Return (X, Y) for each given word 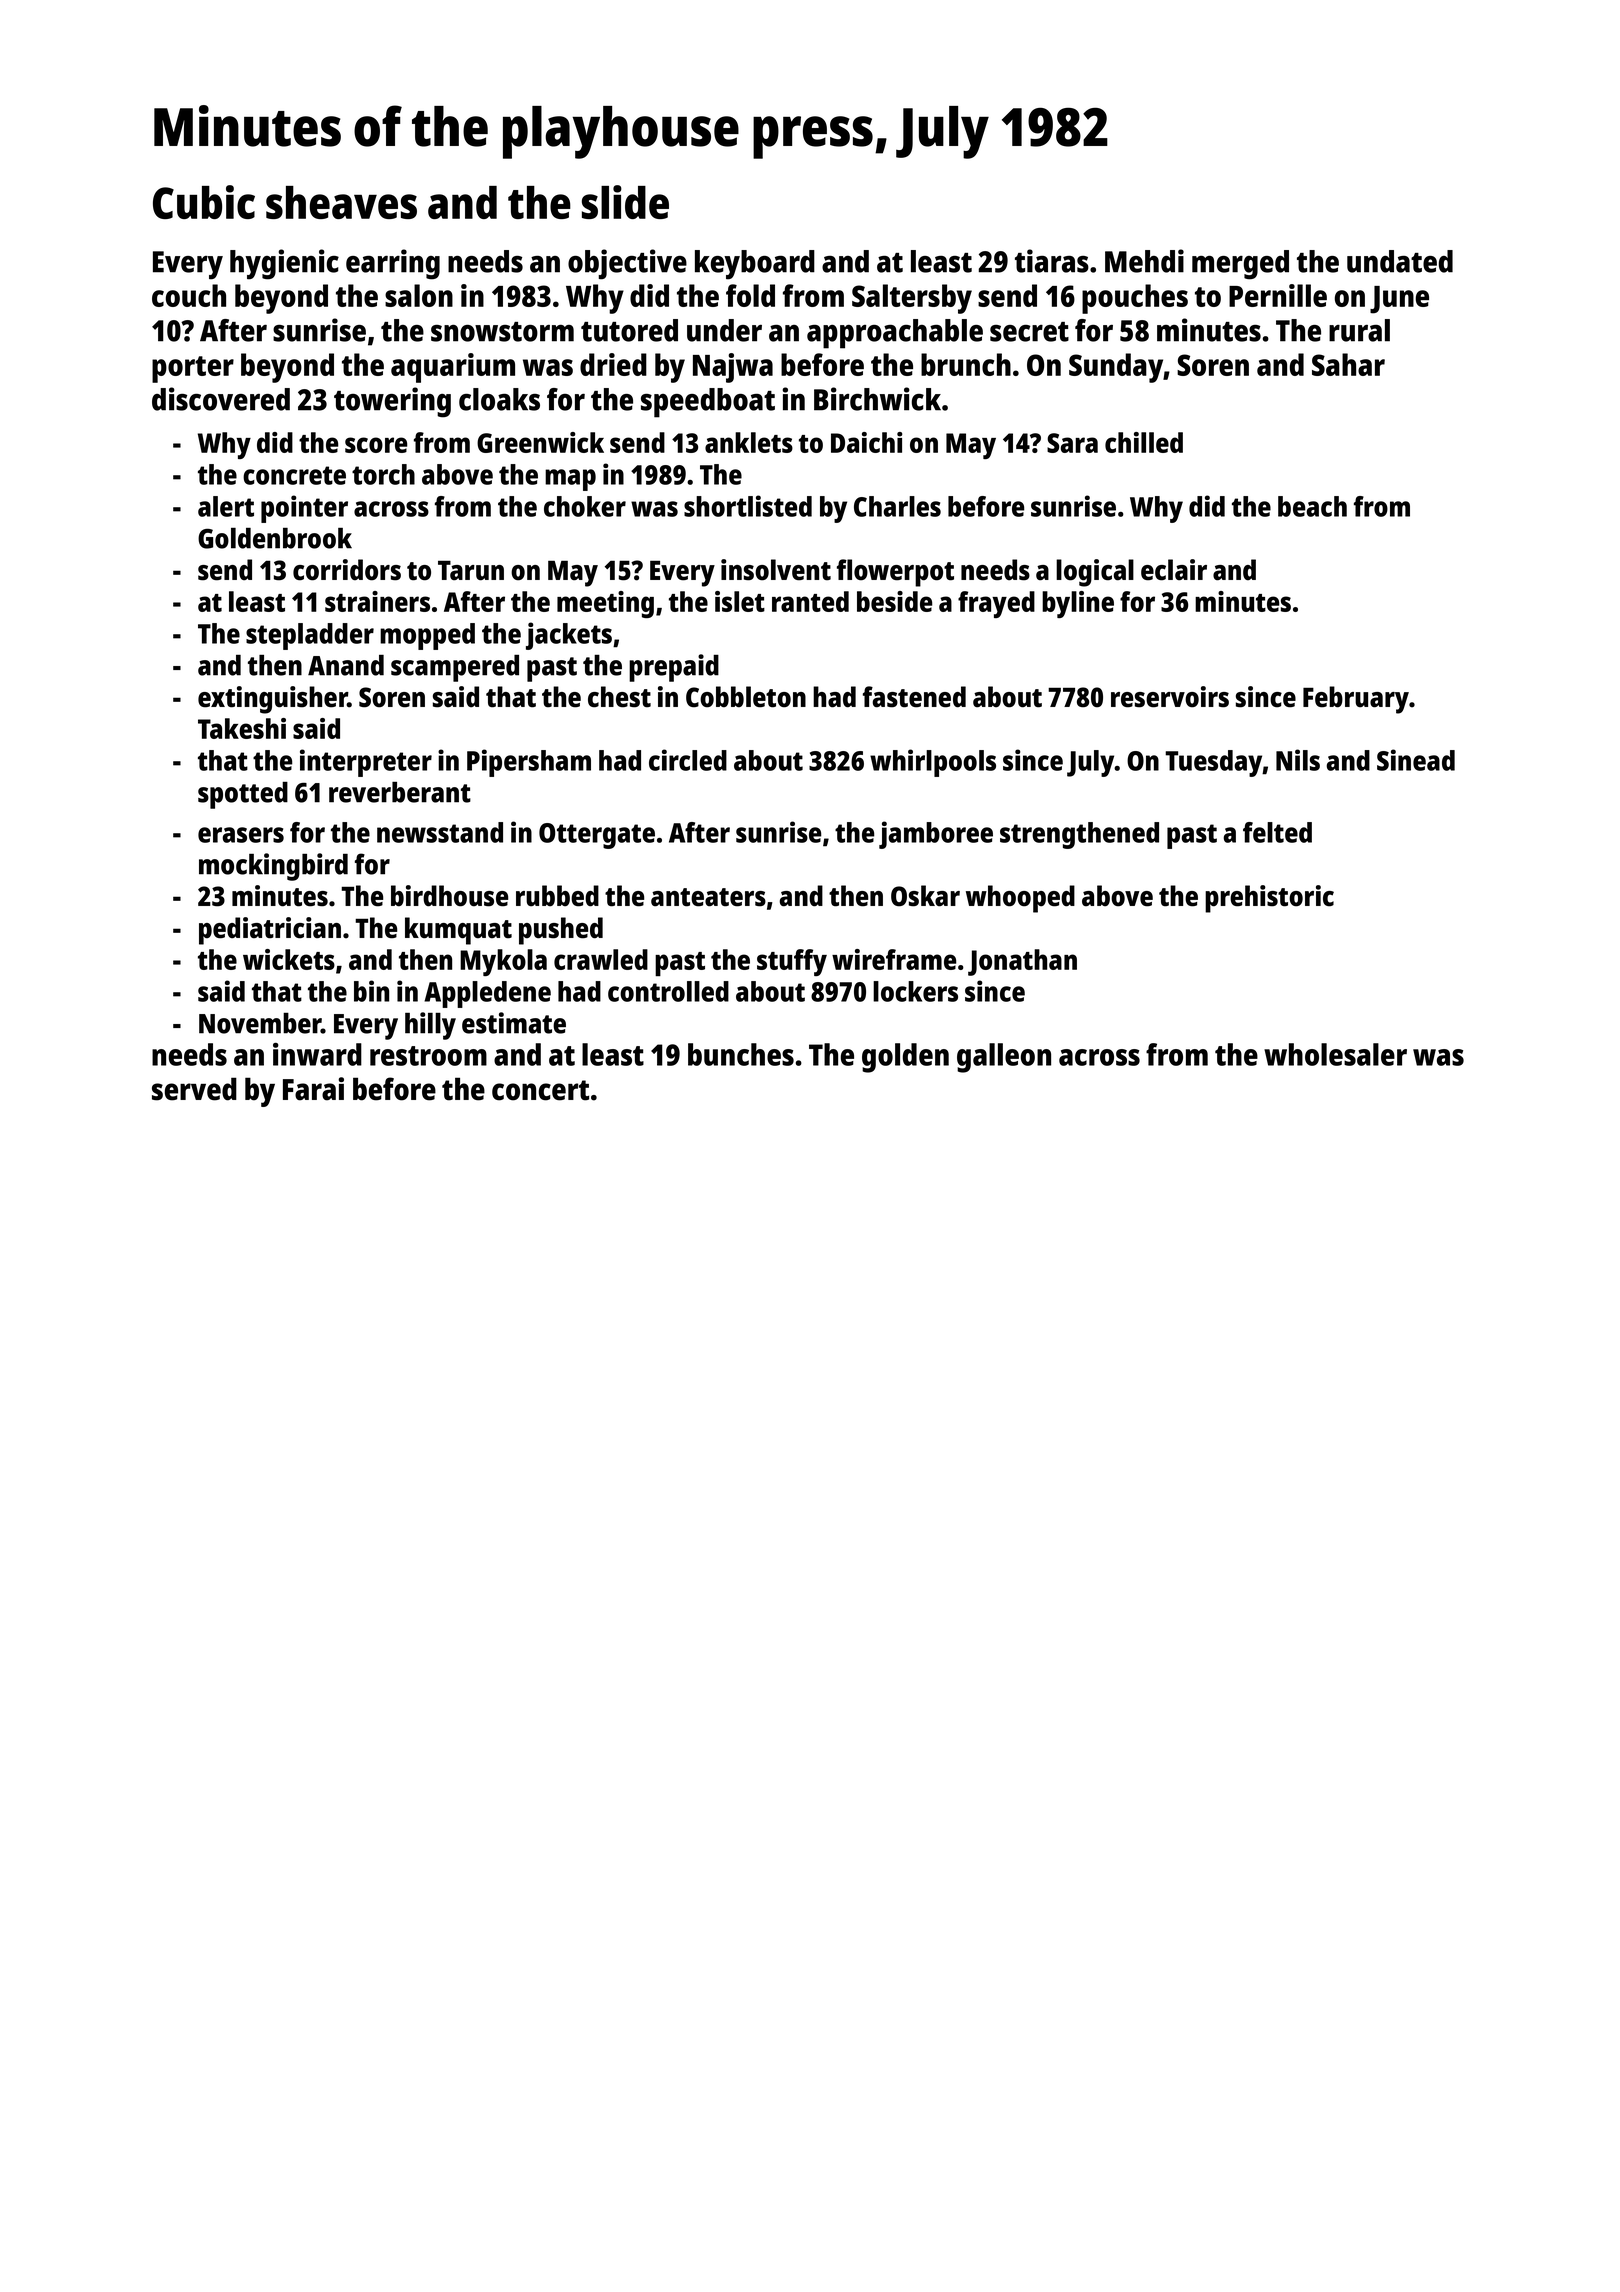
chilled (1144, 442)
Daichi (866, 442)
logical (1095, 573)
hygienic (284, 264)
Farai (313, 1089)
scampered (455, 668)
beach (1312, 506)
